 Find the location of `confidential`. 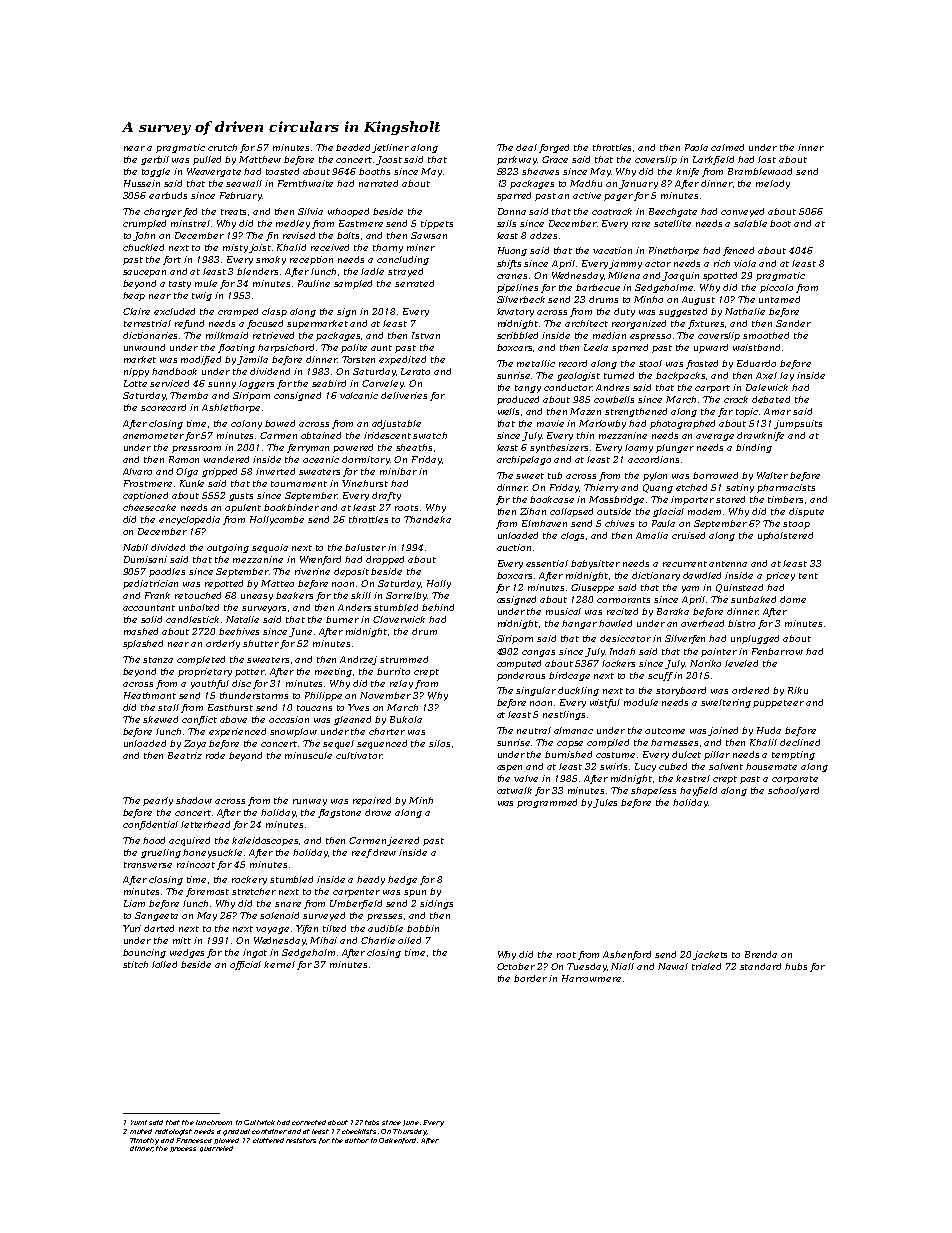

confidential is located at coordinates (150, 825).
